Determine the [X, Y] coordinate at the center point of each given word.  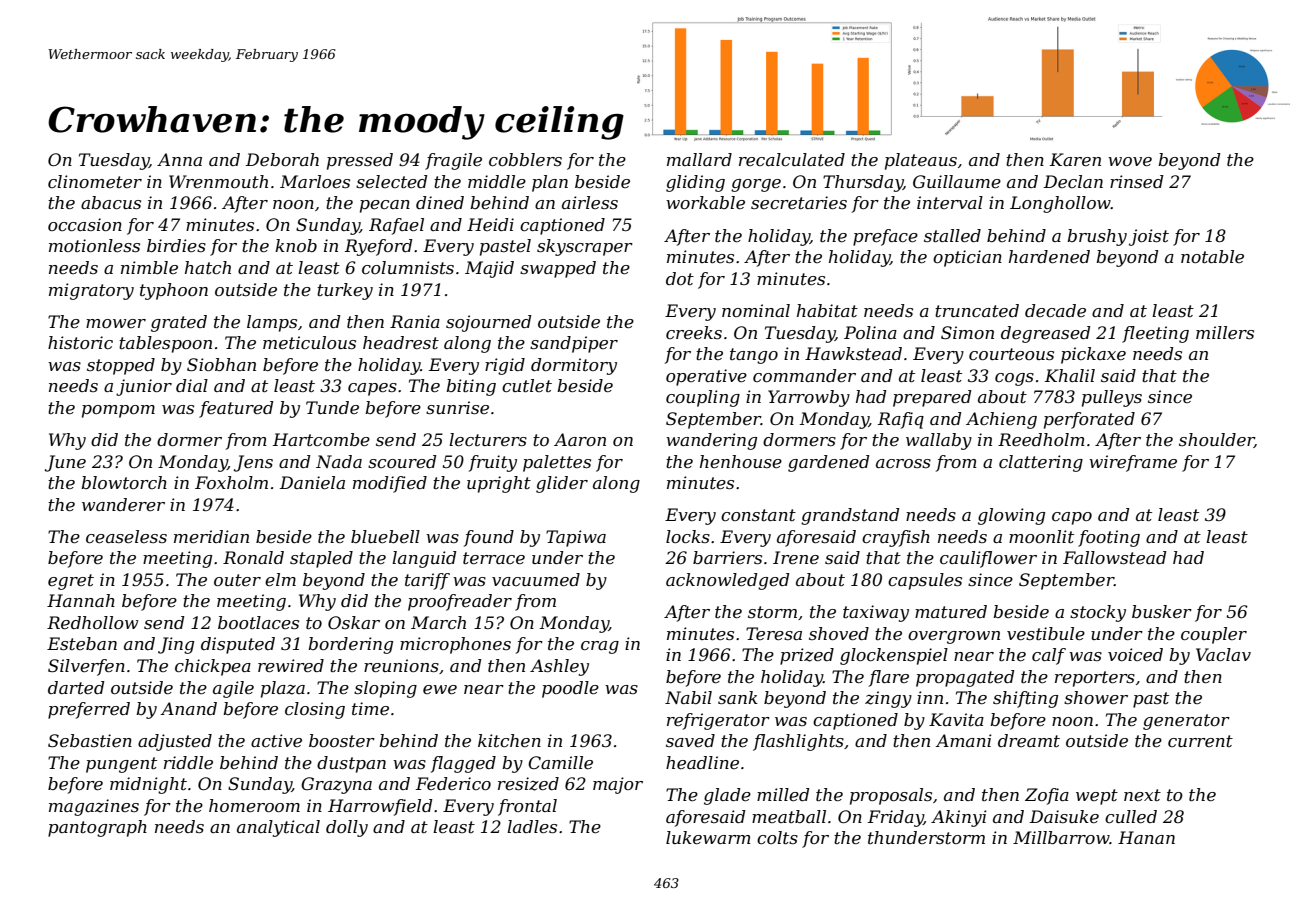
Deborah [282, 159]
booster [342, 740]
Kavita [956, 719]
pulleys [1112, 398]
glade [727, 796]
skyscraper [585, 247]
